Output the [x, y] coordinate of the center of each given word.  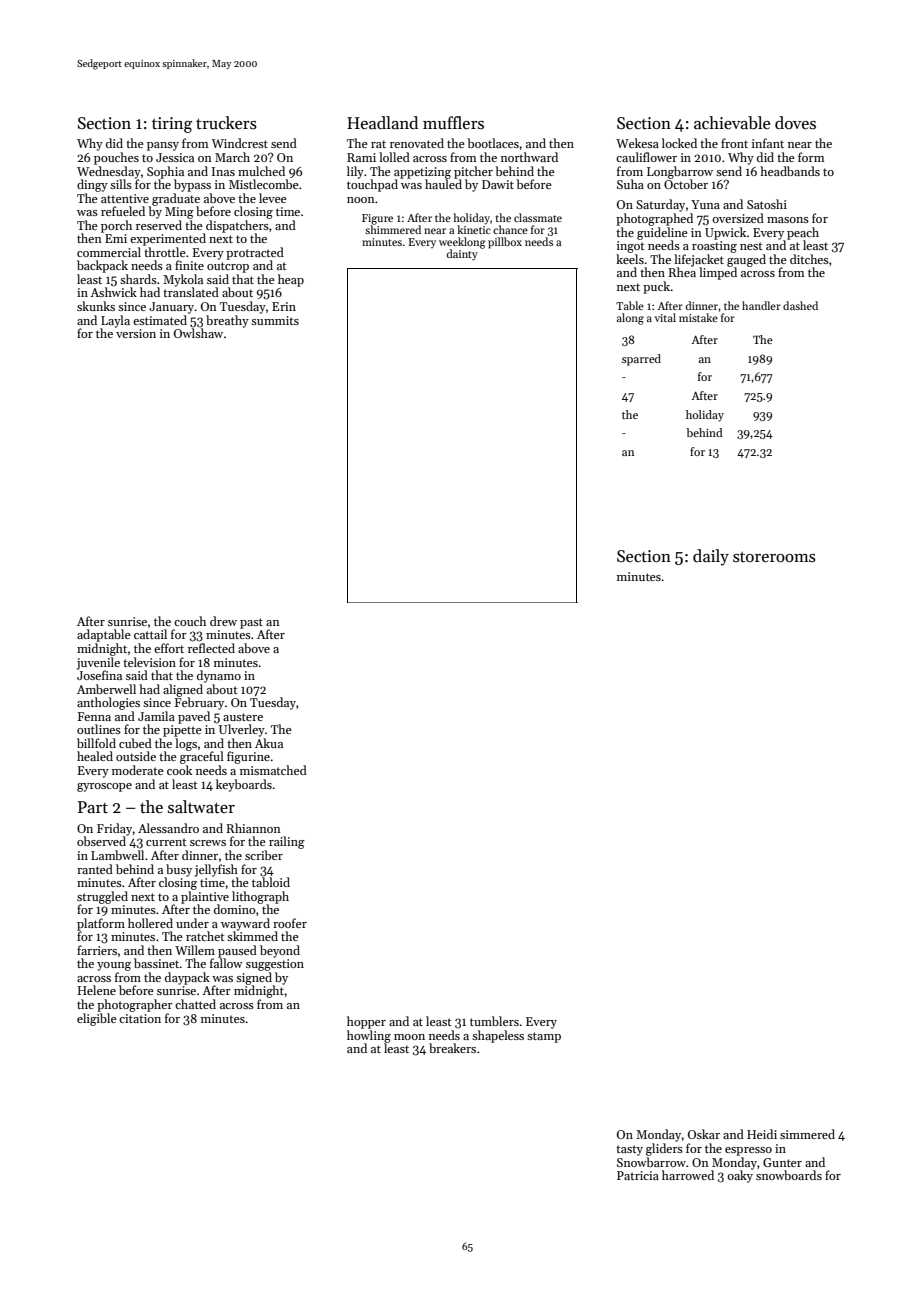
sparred [641, 360]
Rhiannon [253, 828]
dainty [462, 255]
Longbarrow [680, 172]
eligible [97, 1019]
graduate [176, 199]
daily [711, 557]
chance [510, 229]
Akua [269, 743]
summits [275, 320]
